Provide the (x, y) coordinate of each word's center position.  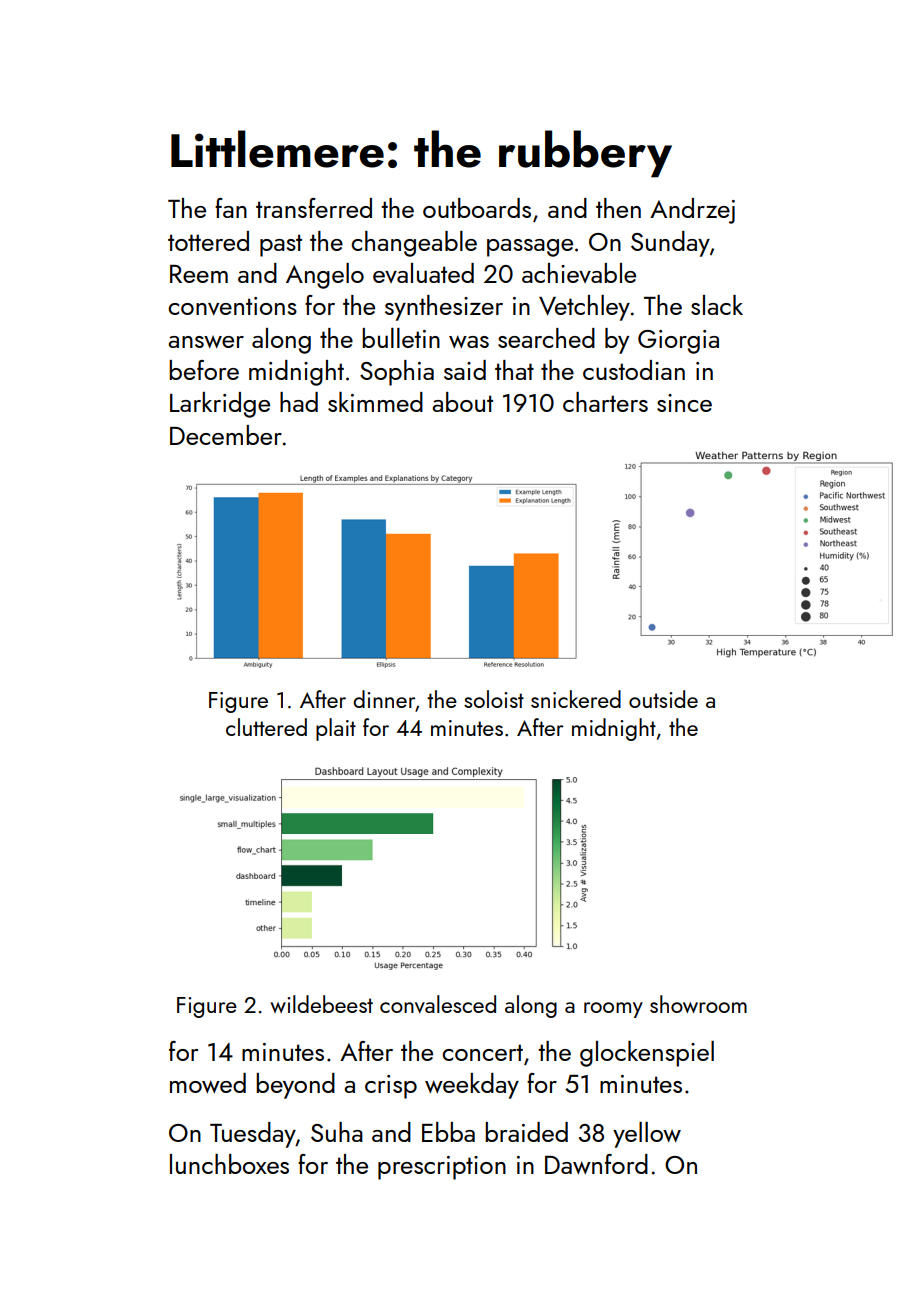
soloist (494, 699)
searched (546, 338)
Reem (199, 274)
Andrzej (692, 211)
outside (663, 699)
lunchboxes (229, 1164)
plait (336, 729)
